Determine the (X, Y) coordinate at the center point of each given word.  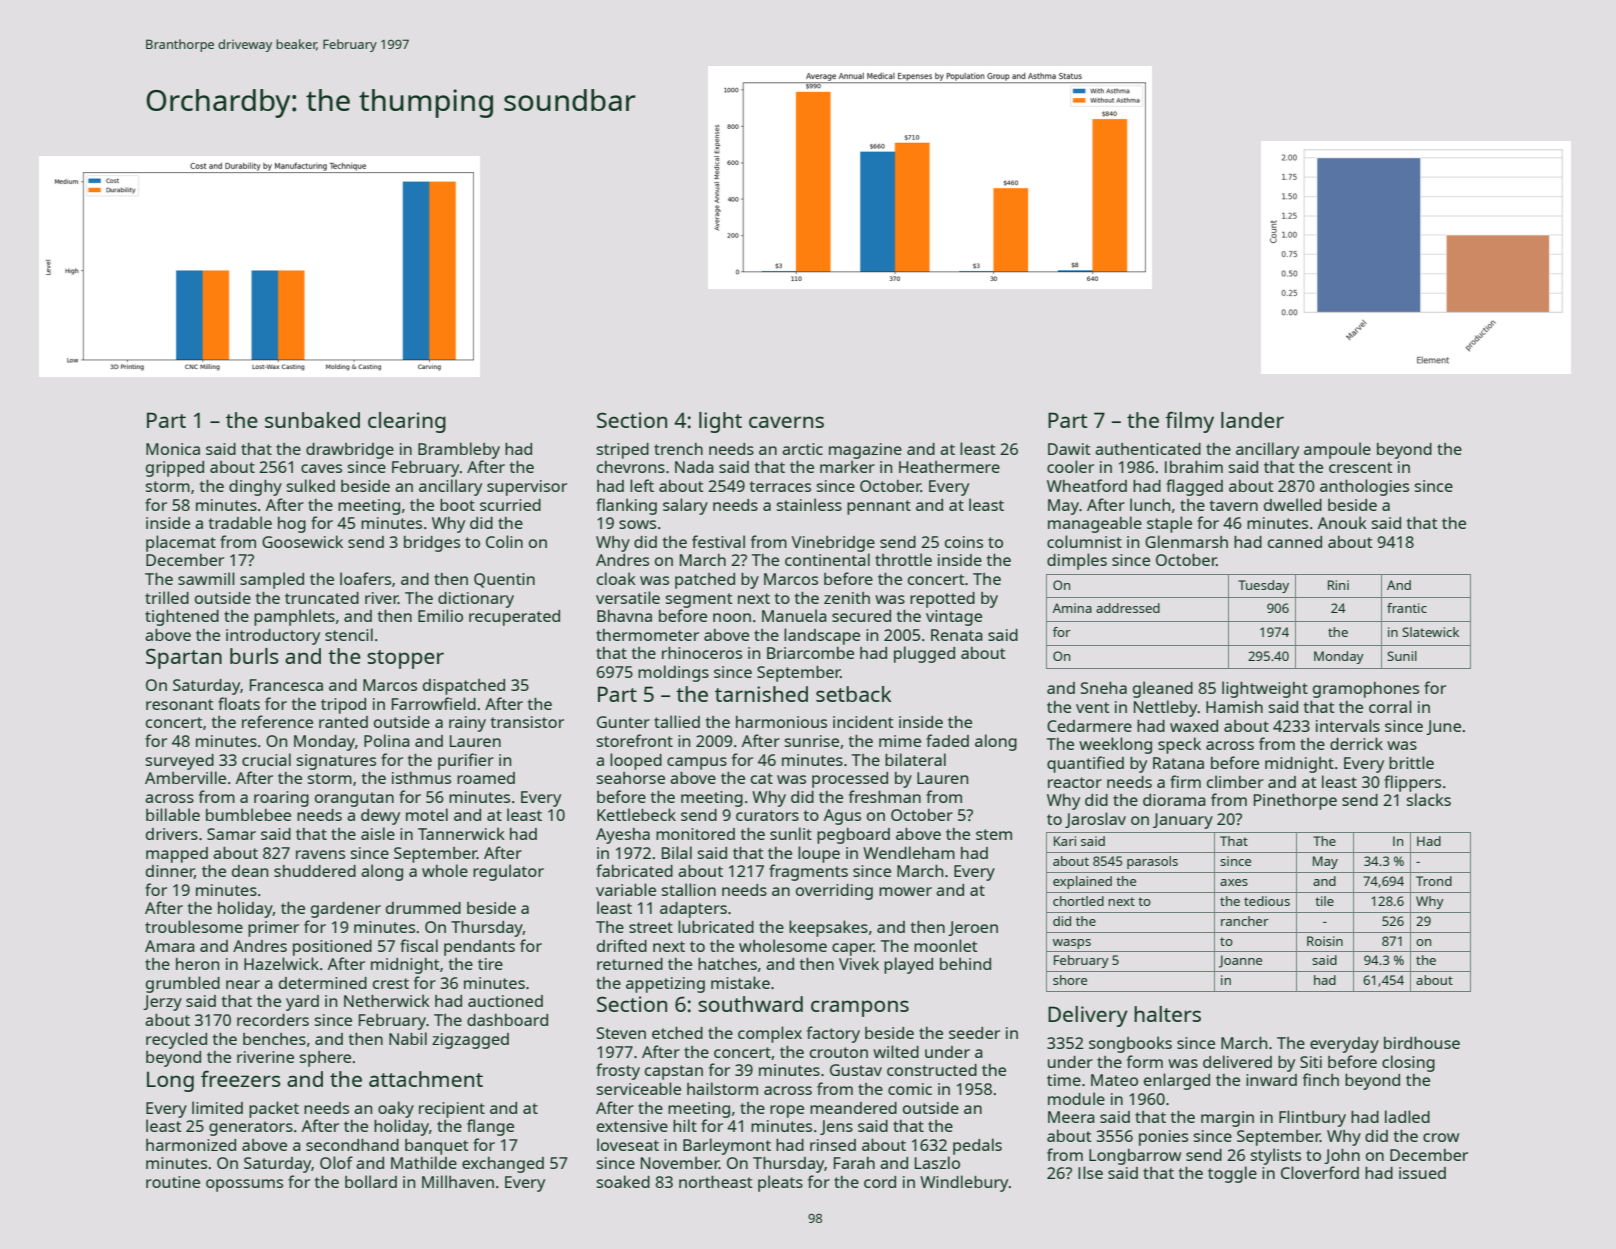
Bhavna (624, 616)
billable (173, 814)
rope (787, 1111)
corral (1390, 706)
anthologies (1364, 487)
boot (457, 505)
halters (1167, 1014)
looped (636, 761)
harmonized (191, 1145)
